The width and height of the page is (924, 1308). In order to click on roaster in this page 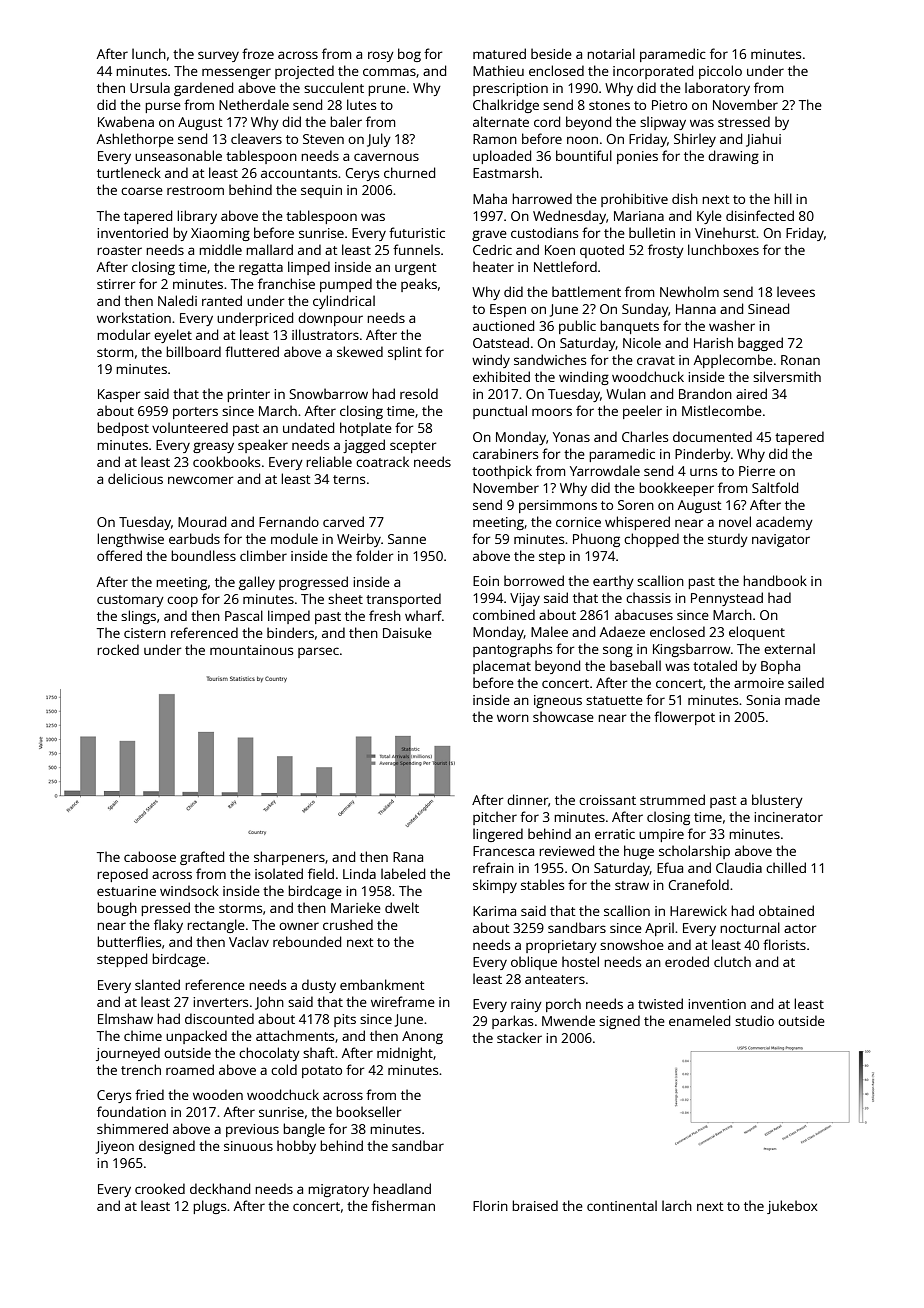, I will do `click(119, 250)`.
